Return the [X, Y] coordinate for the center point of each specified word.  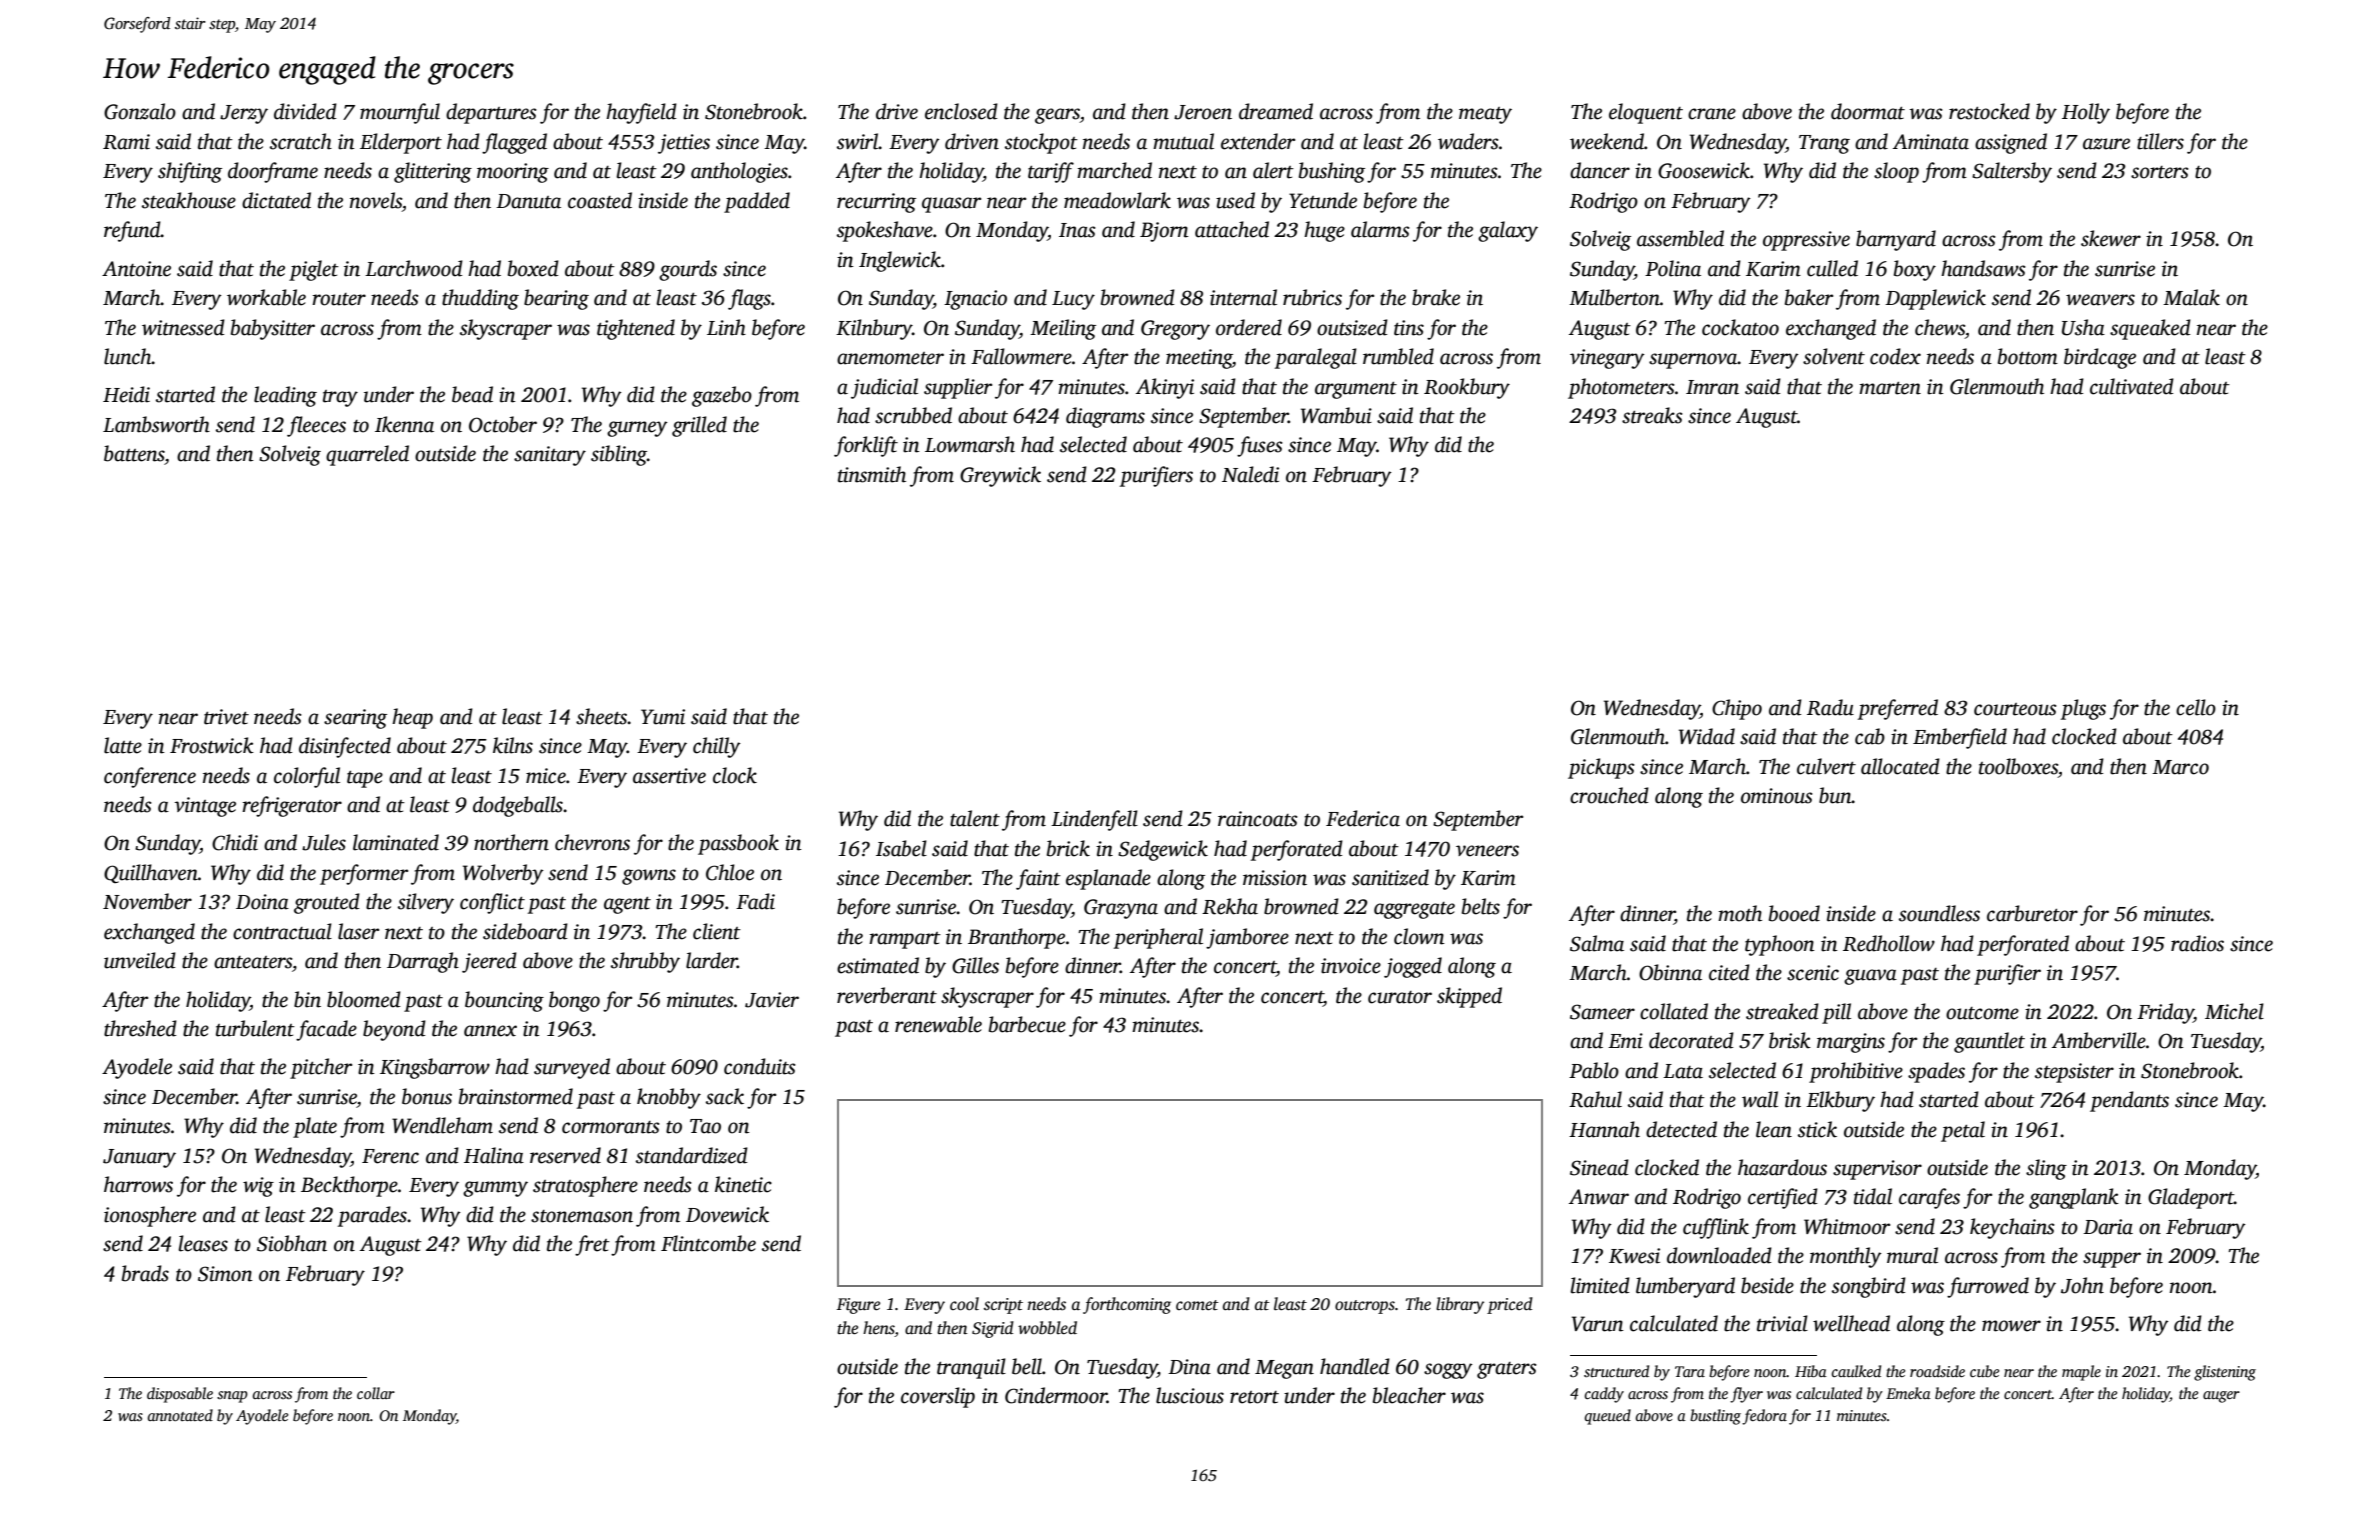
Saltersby [2012, 172]
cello [2196, 707]
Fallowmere [1021, 356]
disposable [180, 1395]
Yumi [663, 717]
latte [123, 745]
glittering [433, 172]
